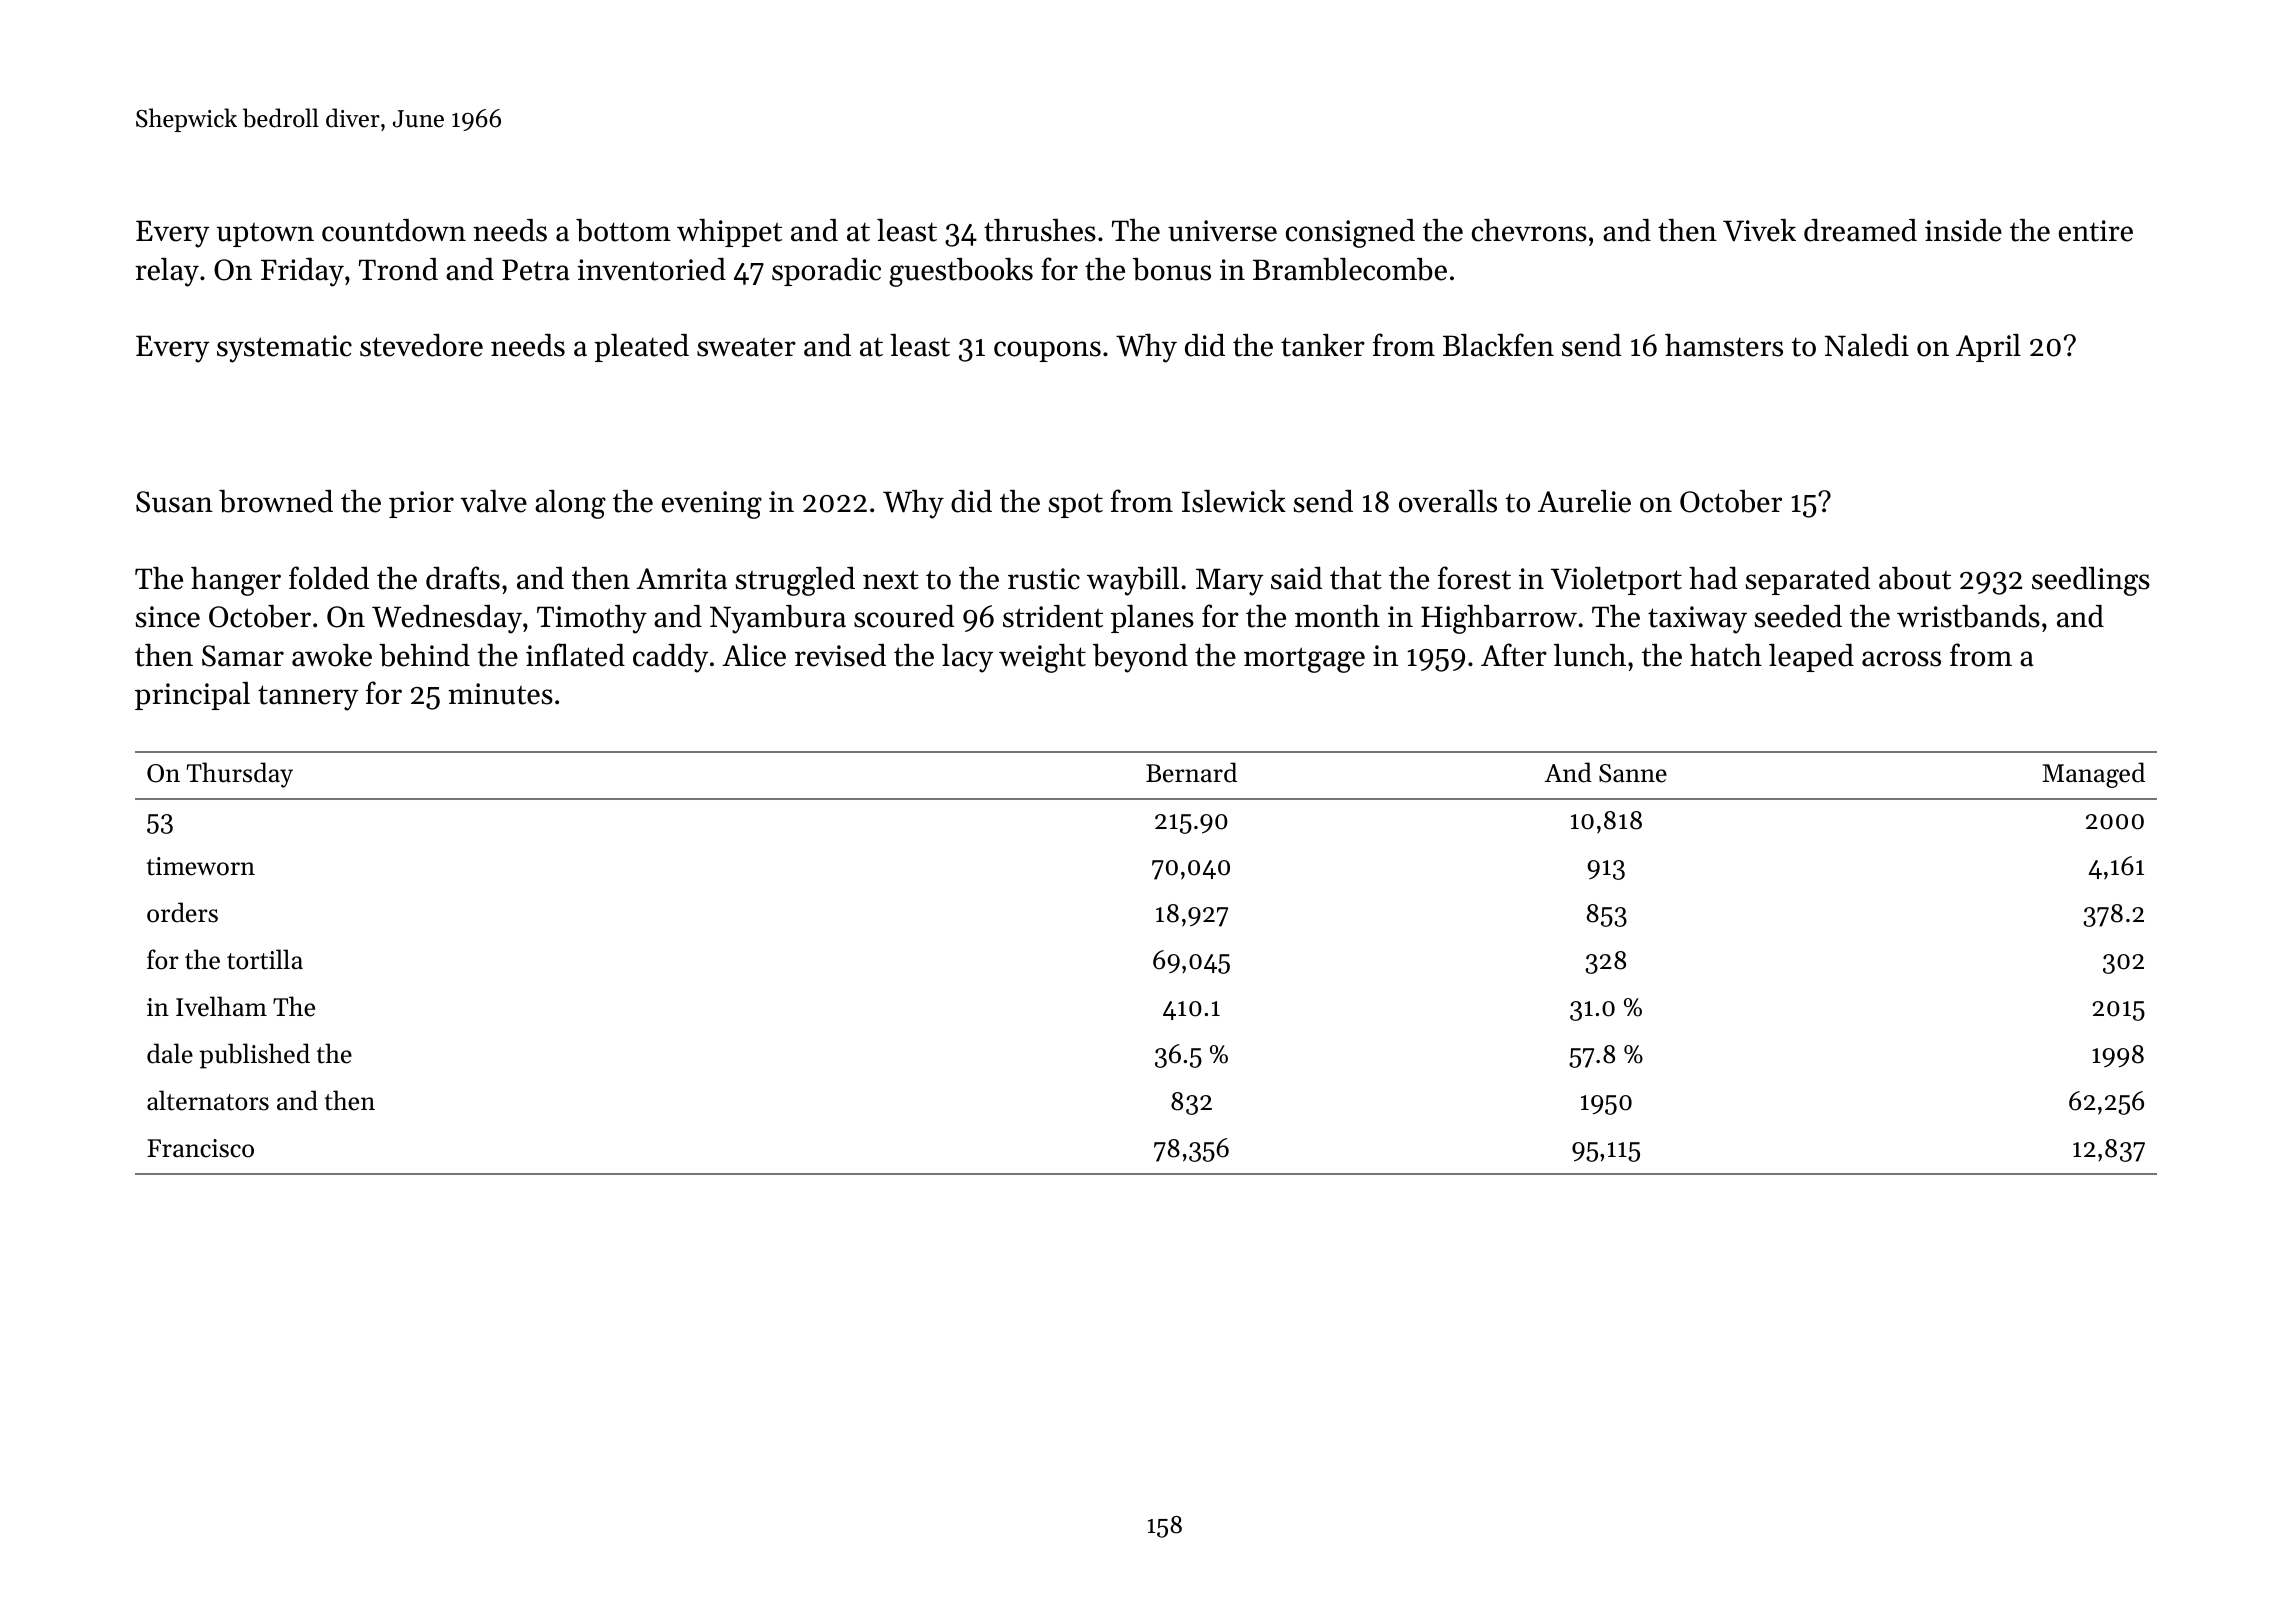 This document has height=1620, width=2292. Describe the element at coordinates (493, 501) in the document. I see `valve` at that location.
